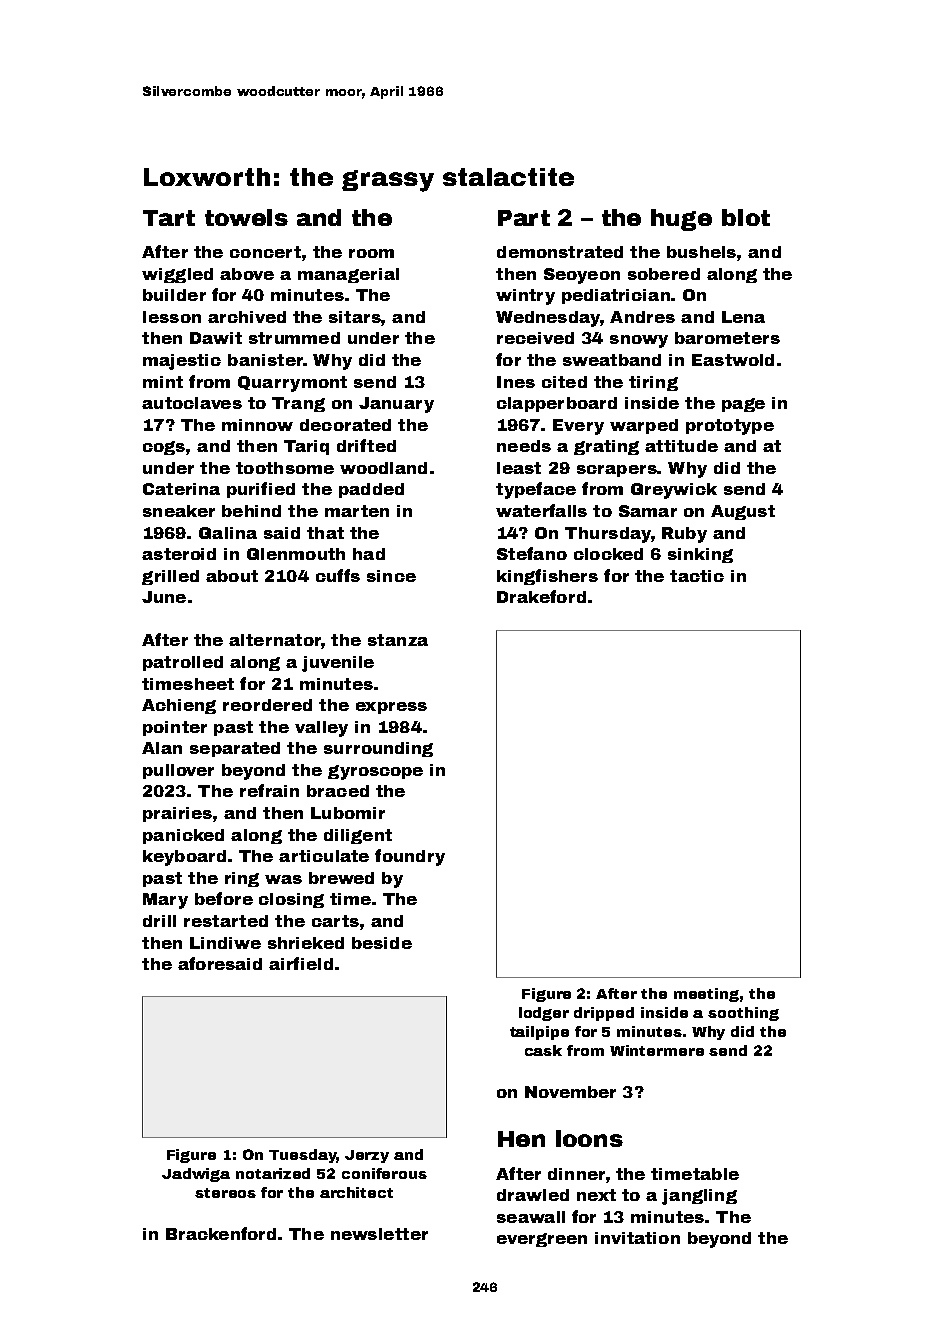  I want to click on notarized, so click(273, 1173).
